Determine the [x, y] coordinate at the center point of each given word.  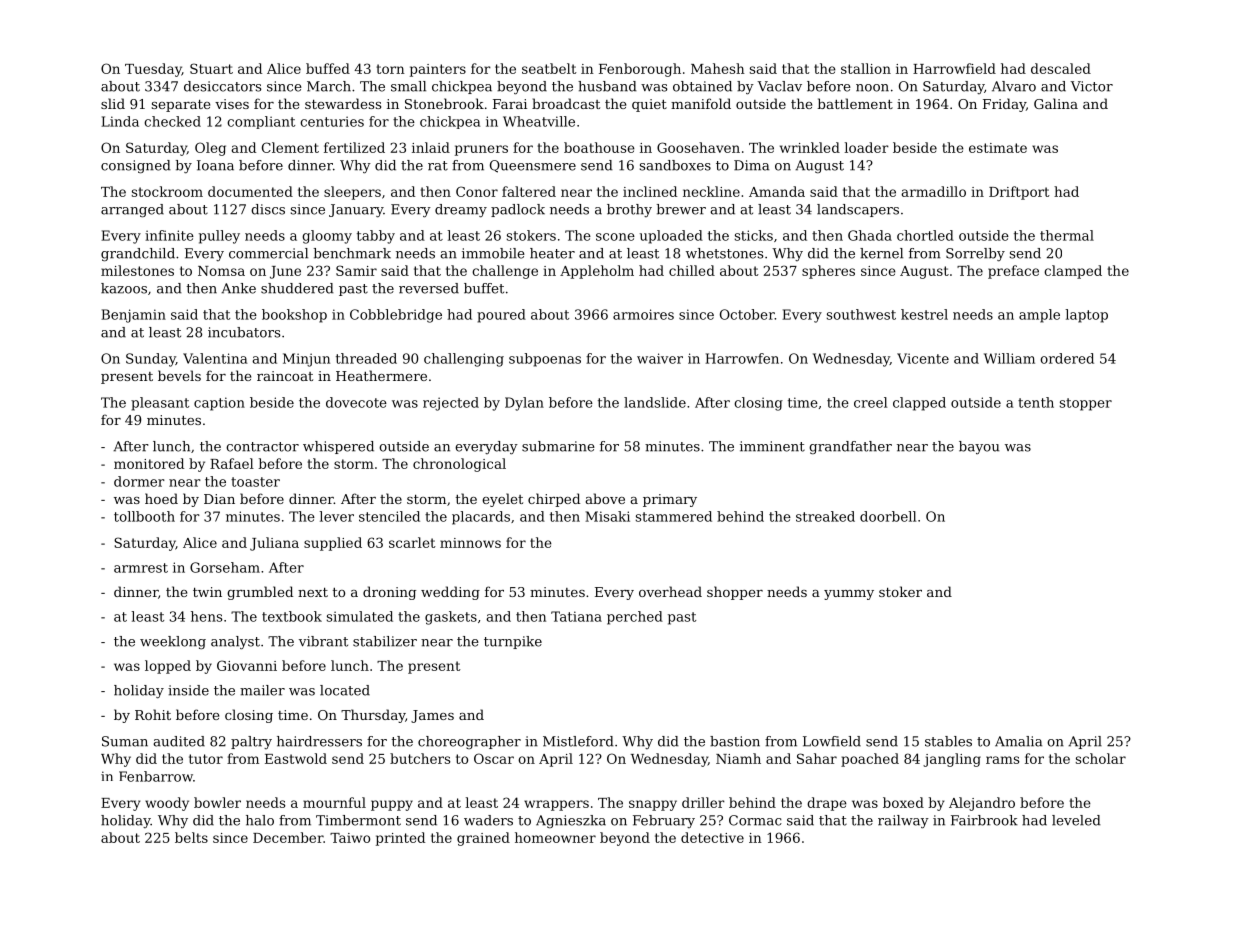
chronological [459, 465]
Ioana [215, 165]
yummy [849, 595]
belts [191, 837]
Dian [219, 499]
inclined [650, 191]
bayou [979, 447]
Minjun [306, 360]
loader [866, 147]
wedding [450, 593]
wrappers [556, 805]
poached [870, 760]
